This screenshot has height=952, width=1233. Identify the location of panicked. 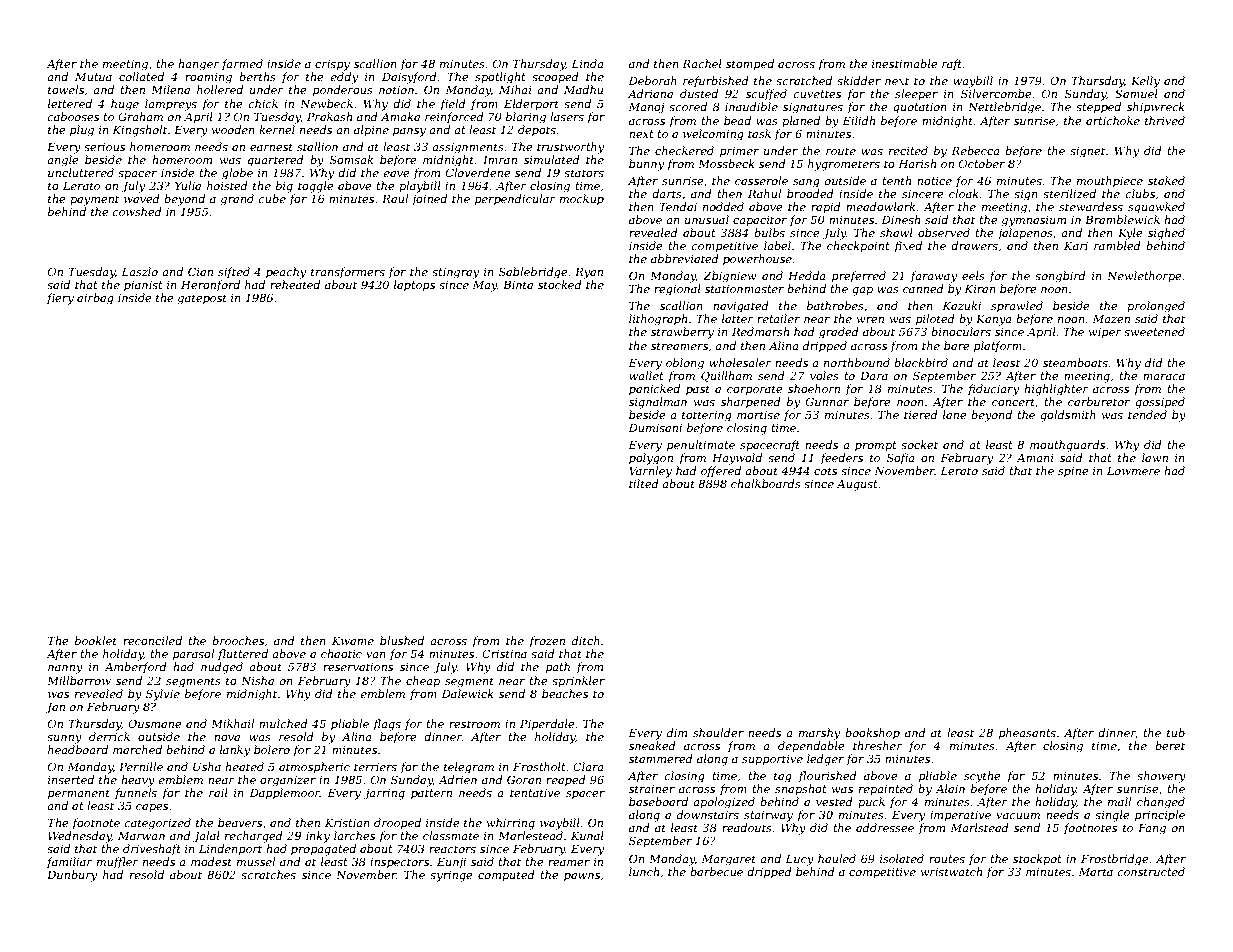
(654, 390).
